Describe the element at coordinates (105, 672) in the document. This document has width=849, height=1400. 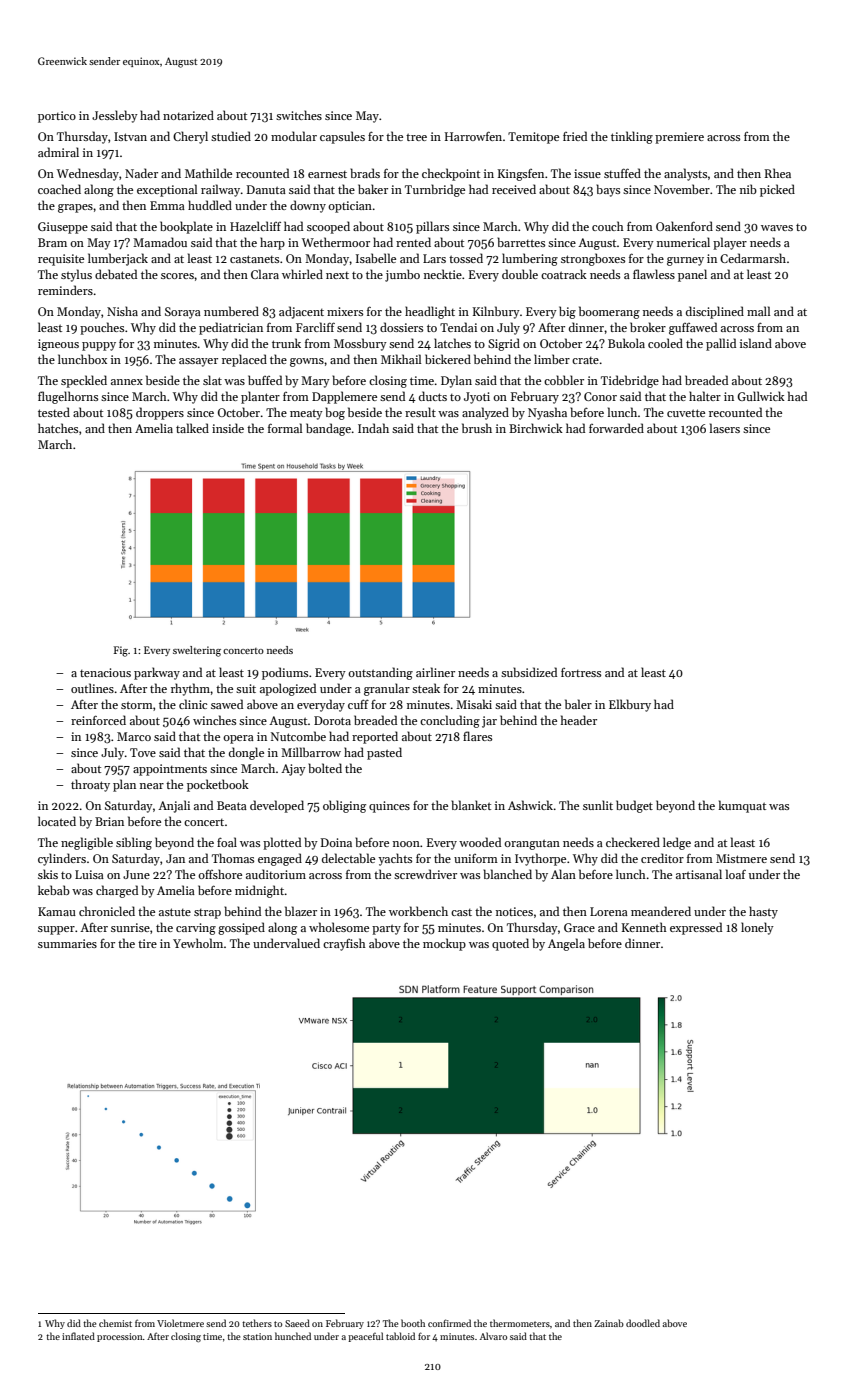
I see `tenacious` at that location.
